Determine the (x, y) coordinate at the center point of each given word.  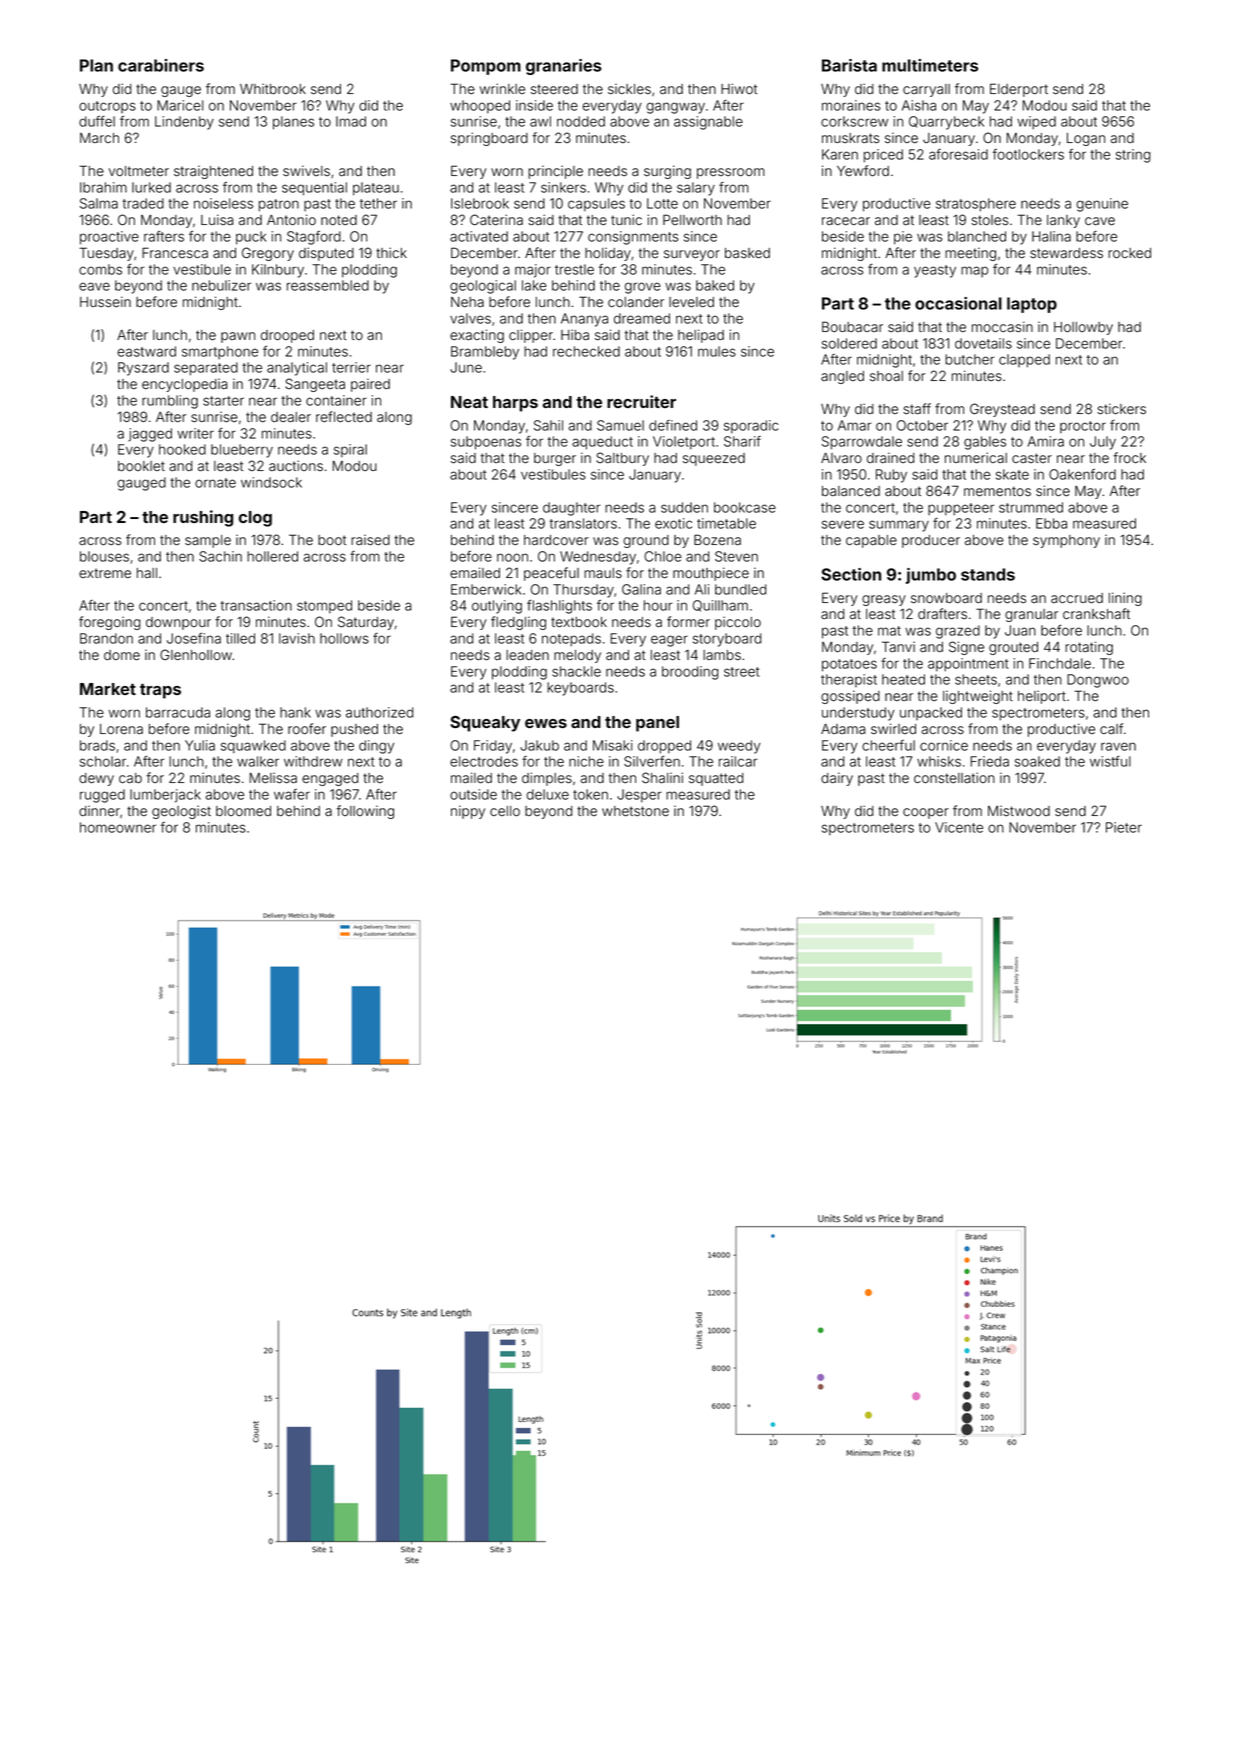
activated (479, 236)
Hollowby (1083, 328)
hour (658, 605)
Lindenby (184, 123)
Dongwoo (1098, 681)
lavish (297, 638)
